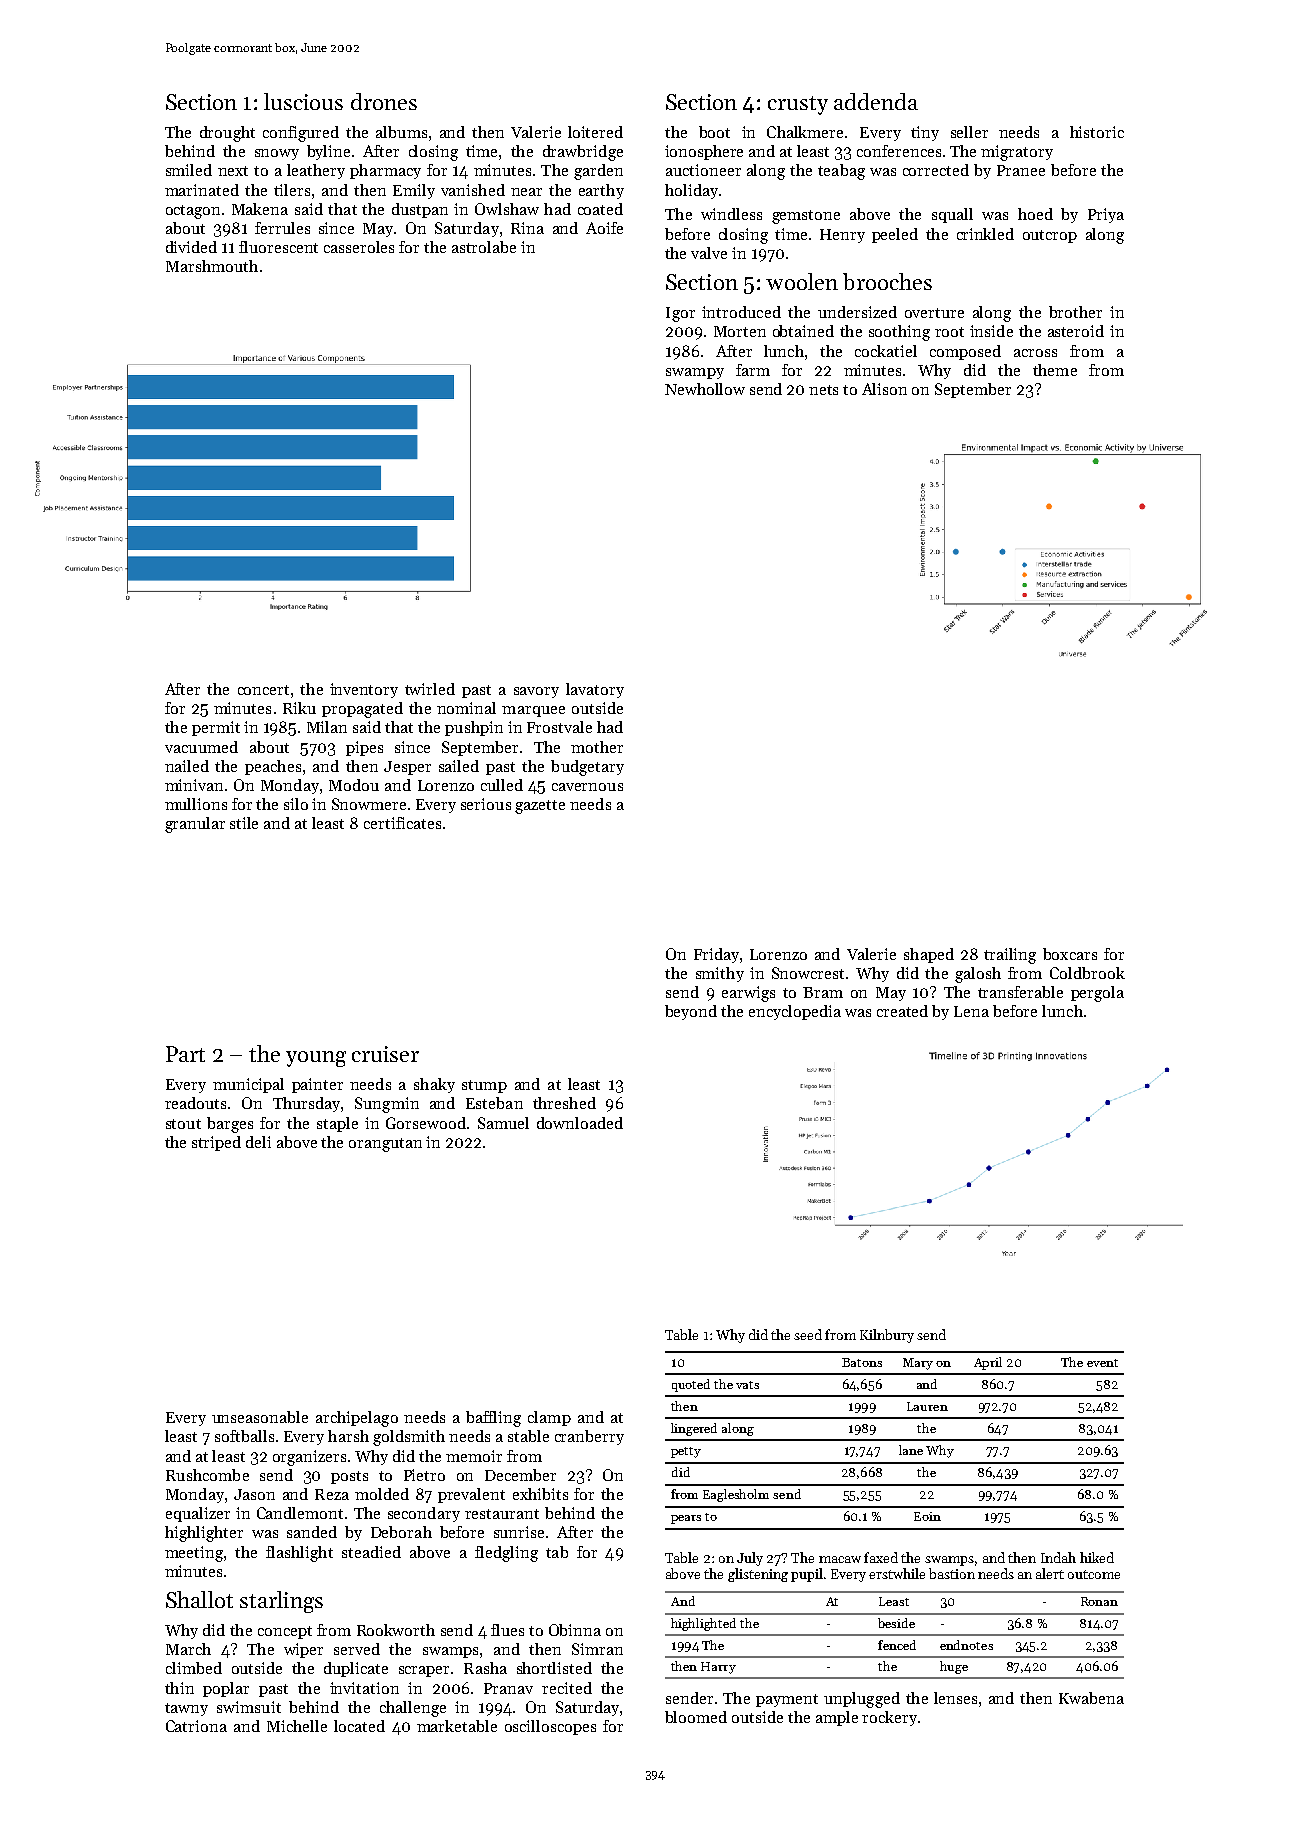 The height and width of the document is (1824, 1289). I want to click on crusty, so click(798, 105).
